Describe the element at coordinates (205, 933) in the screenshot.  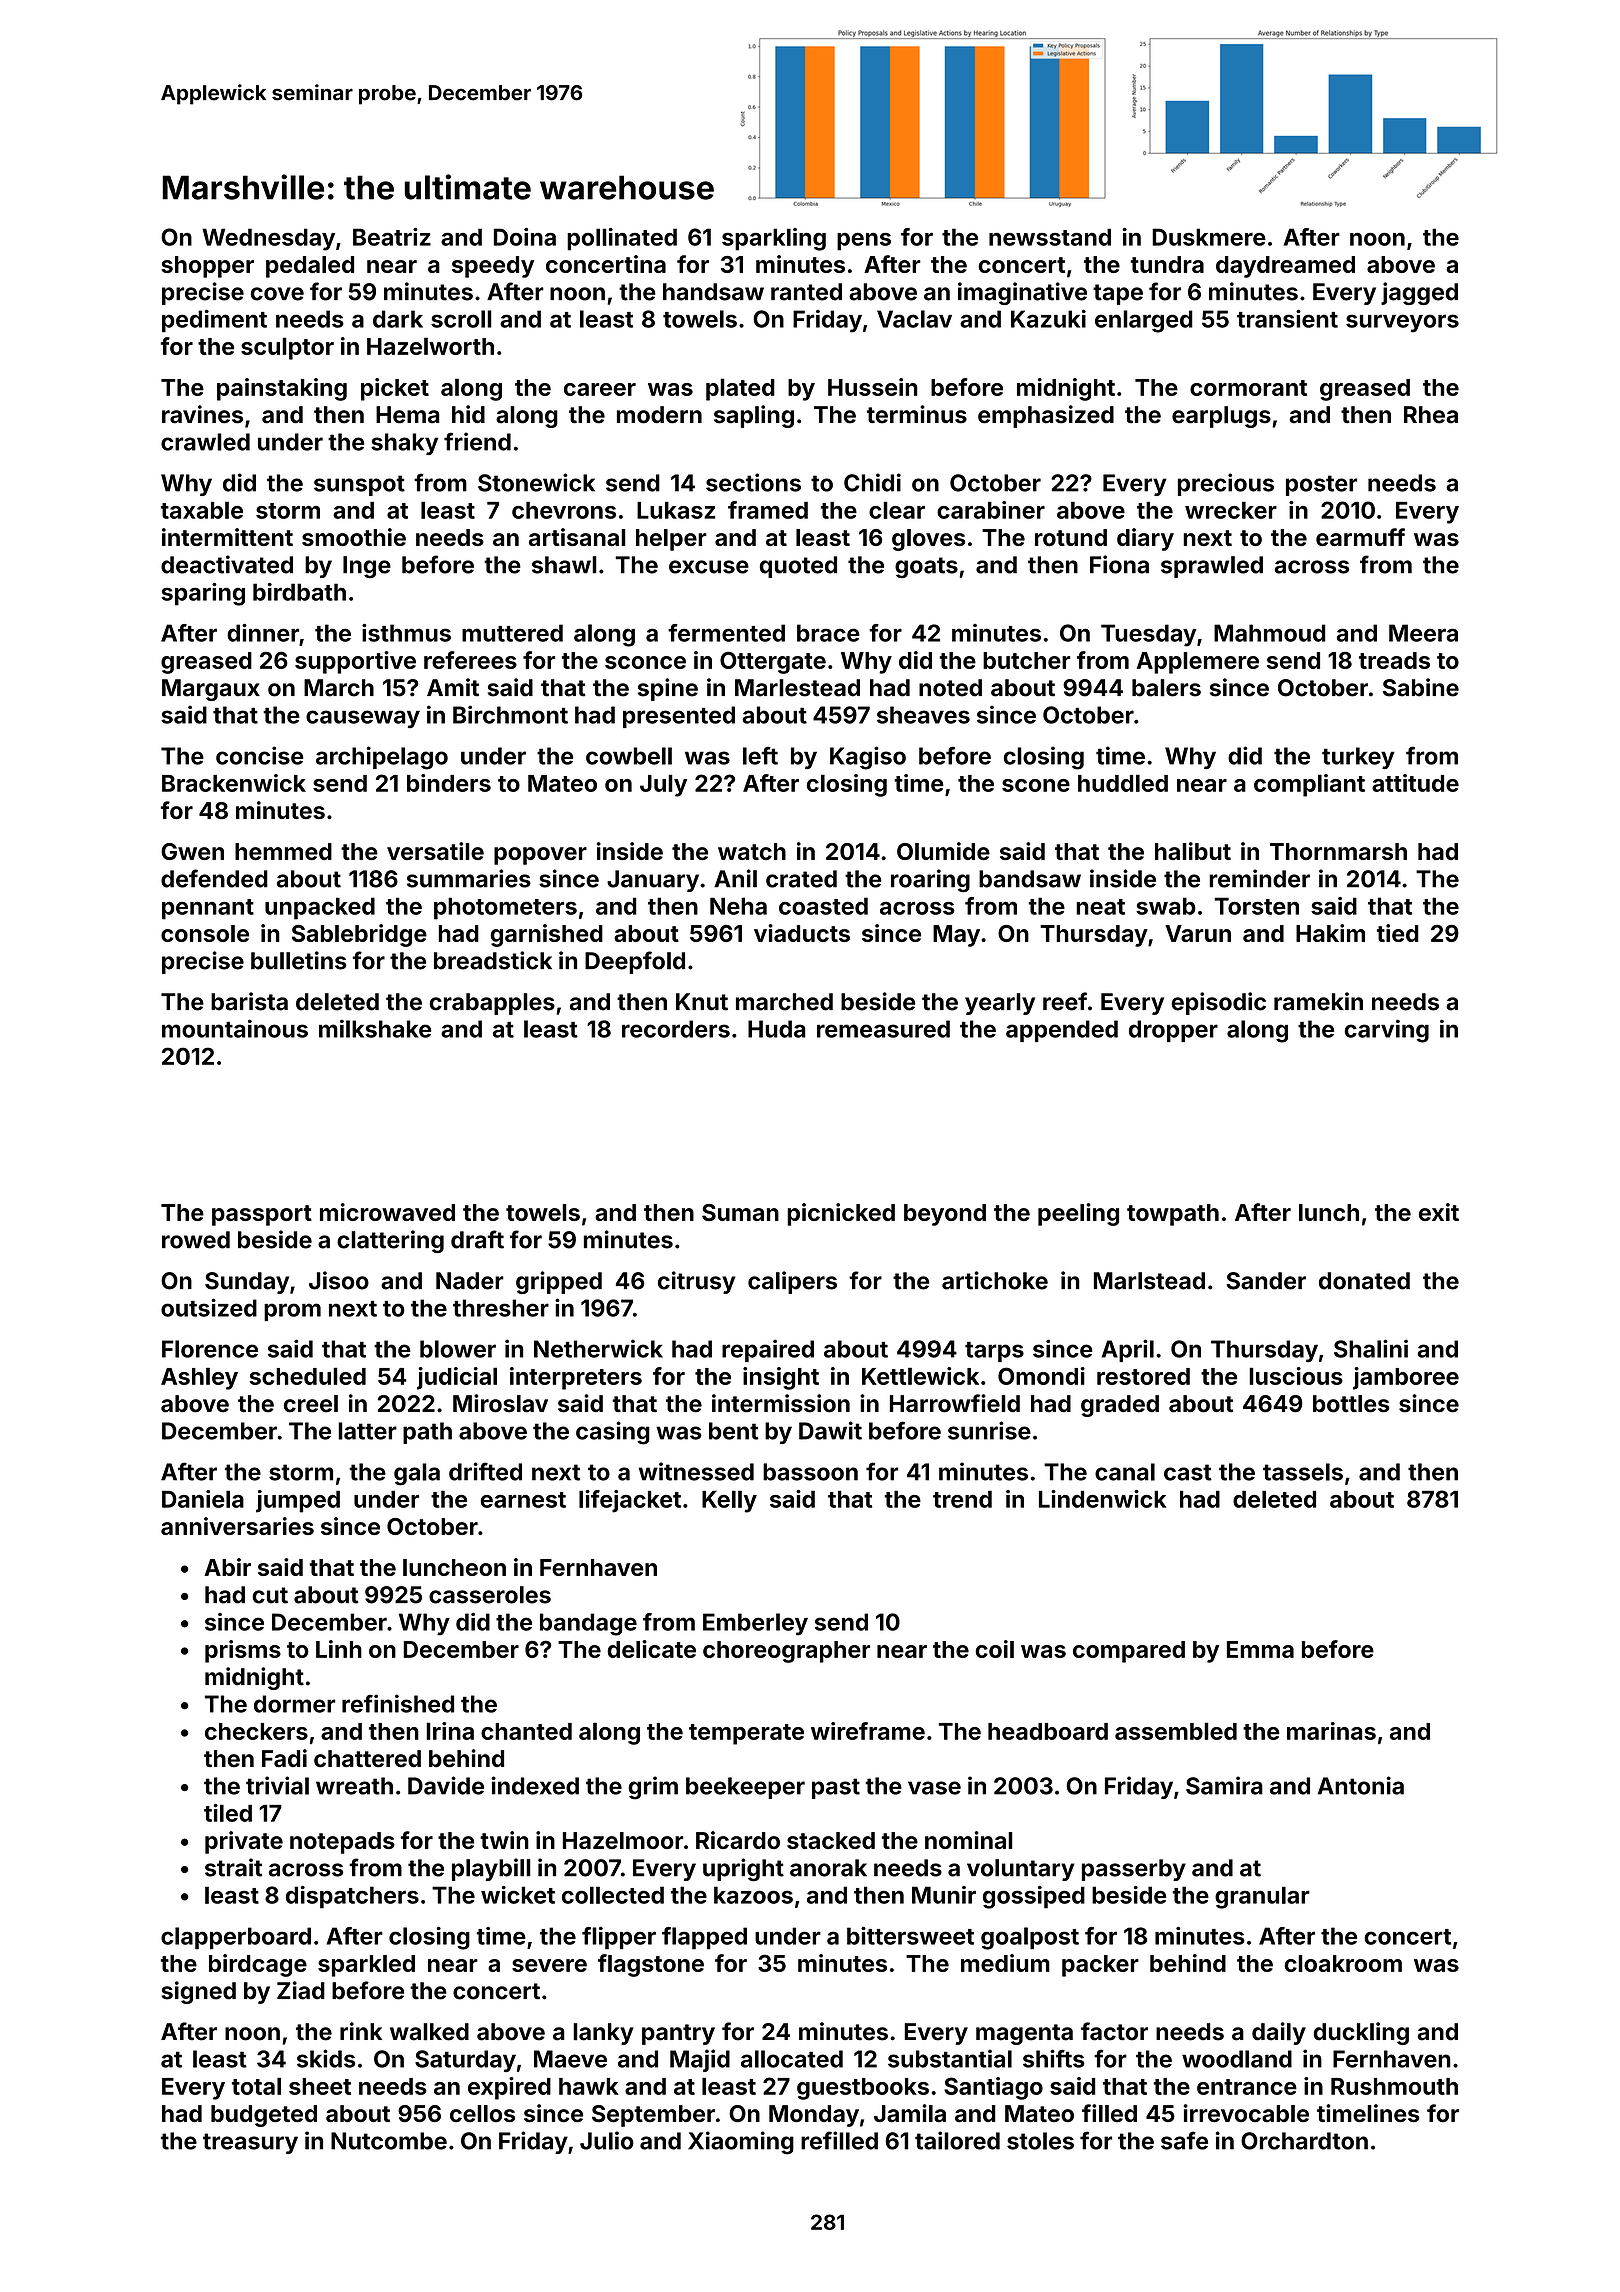
I see `console` at that location.
